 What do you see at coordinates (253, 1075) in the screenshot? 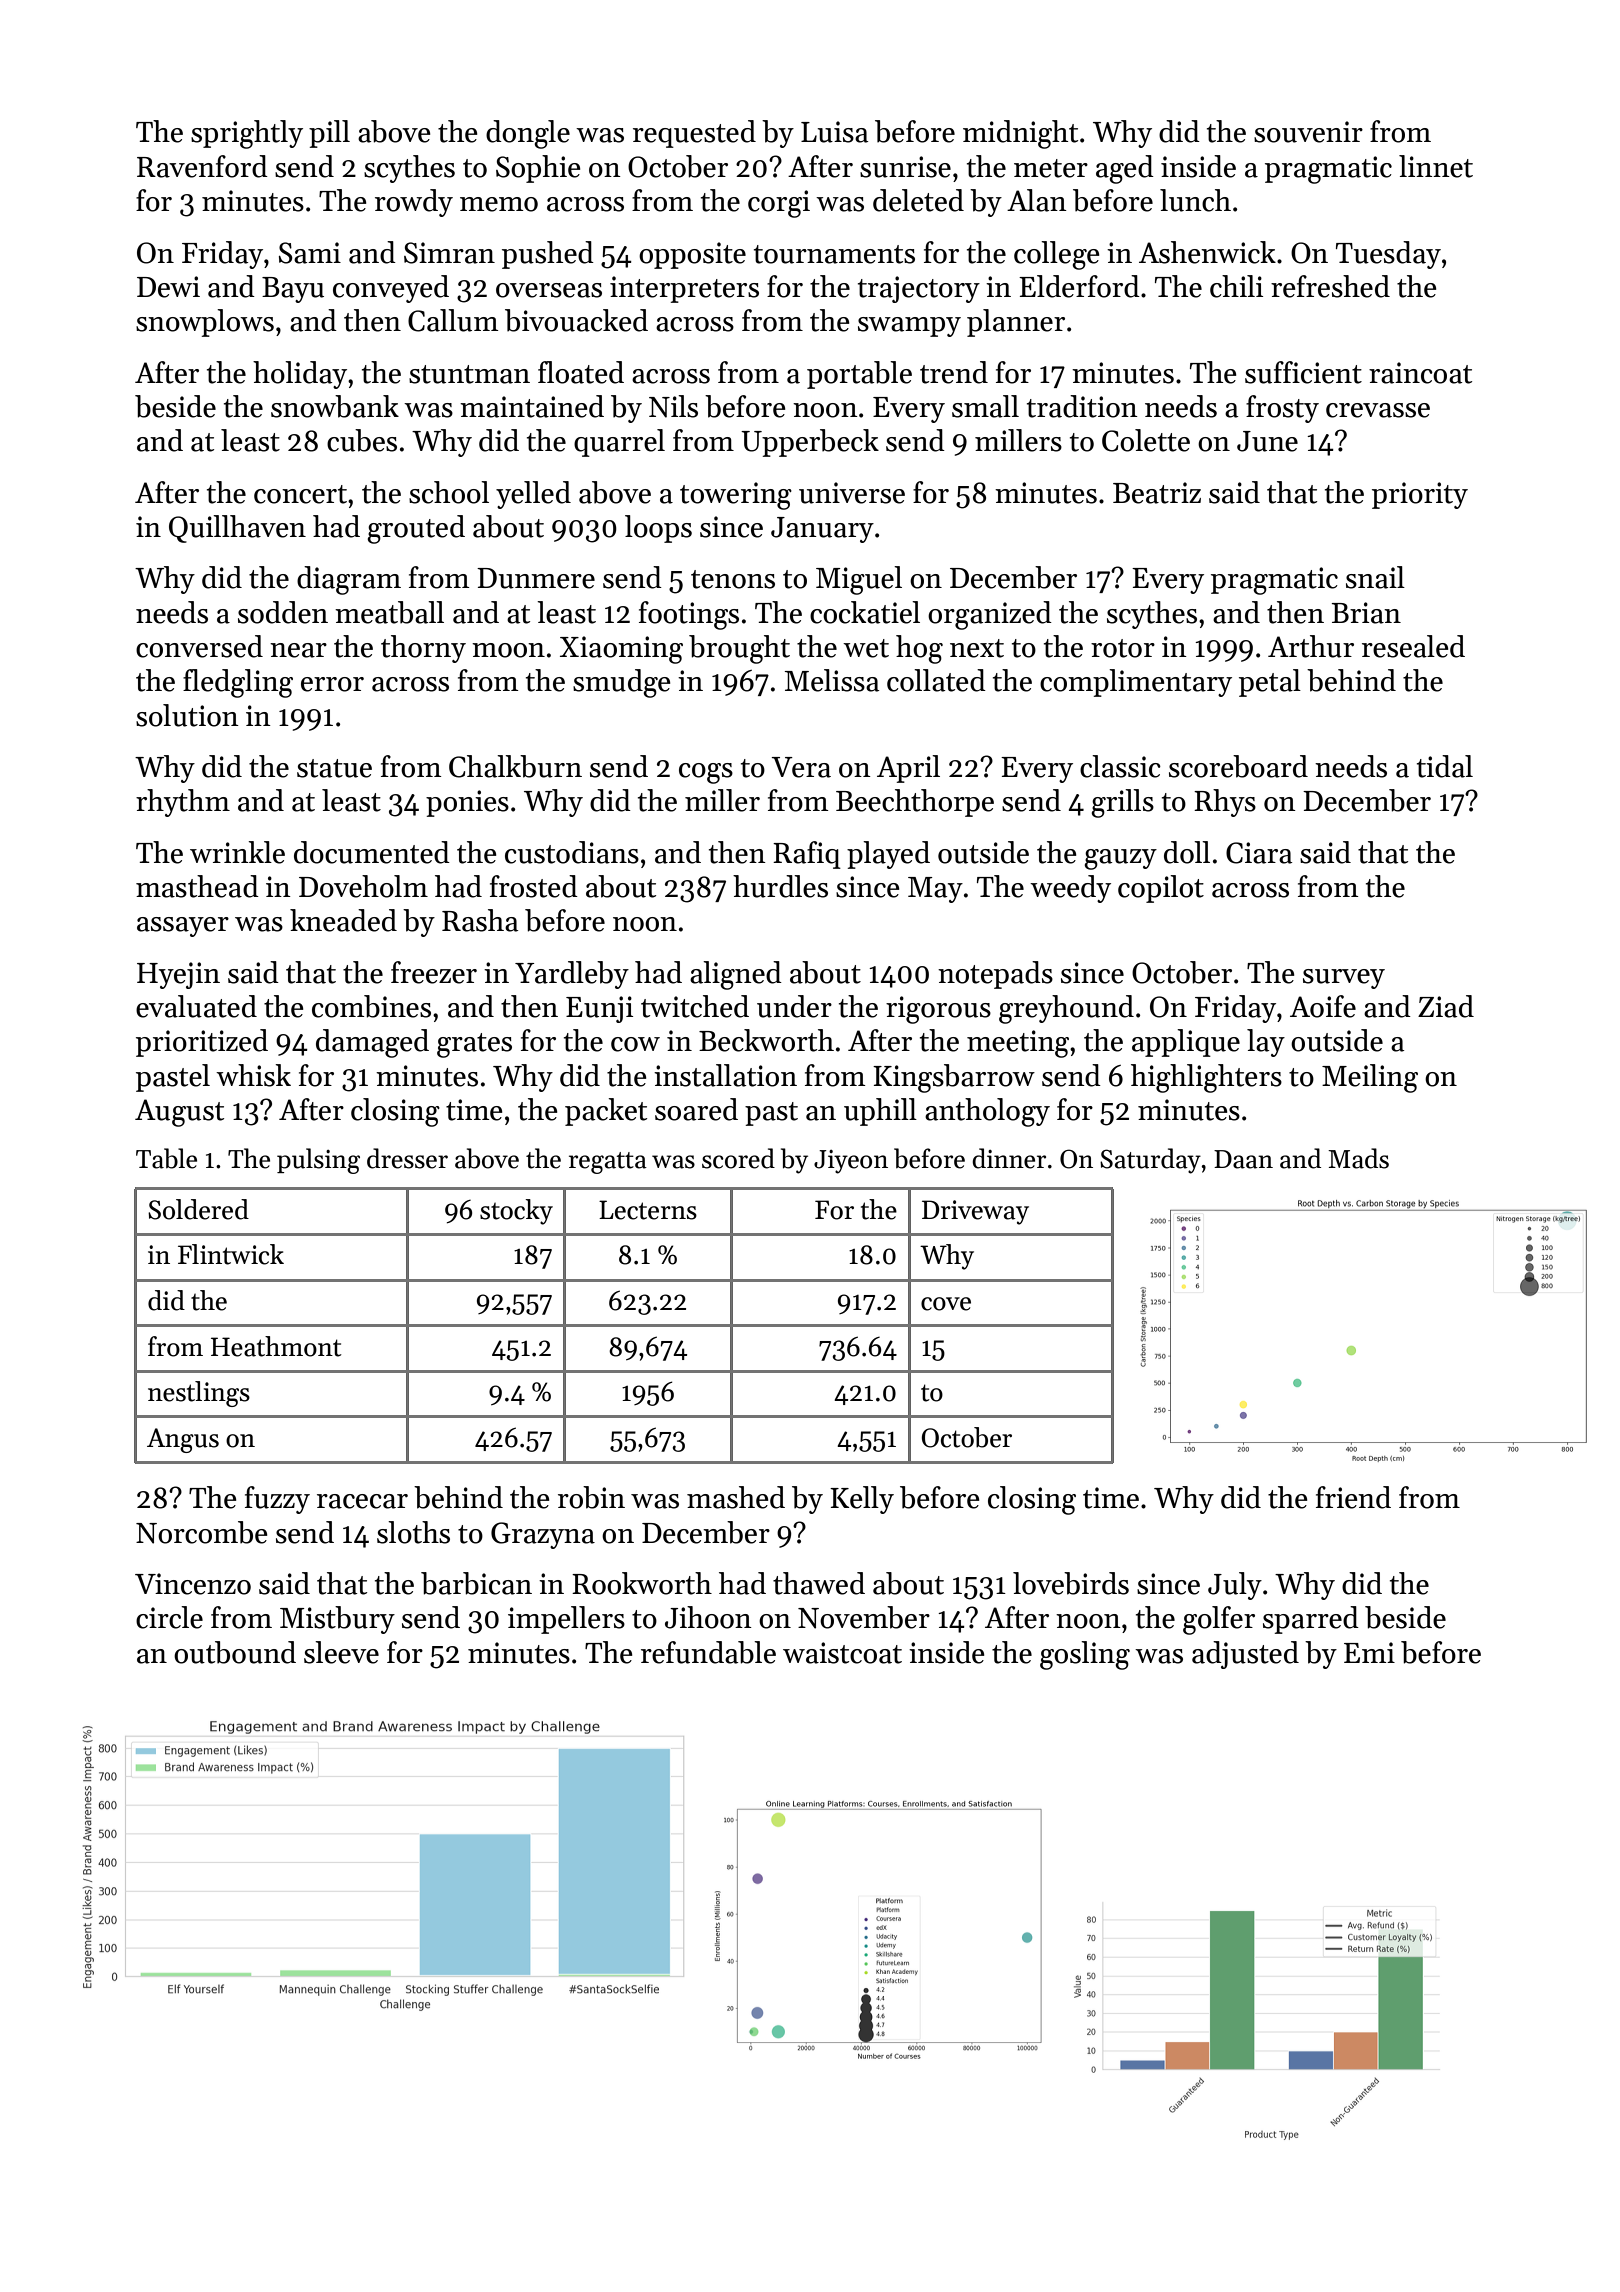
I see `whisk` at bounding box center [253, 1075].
